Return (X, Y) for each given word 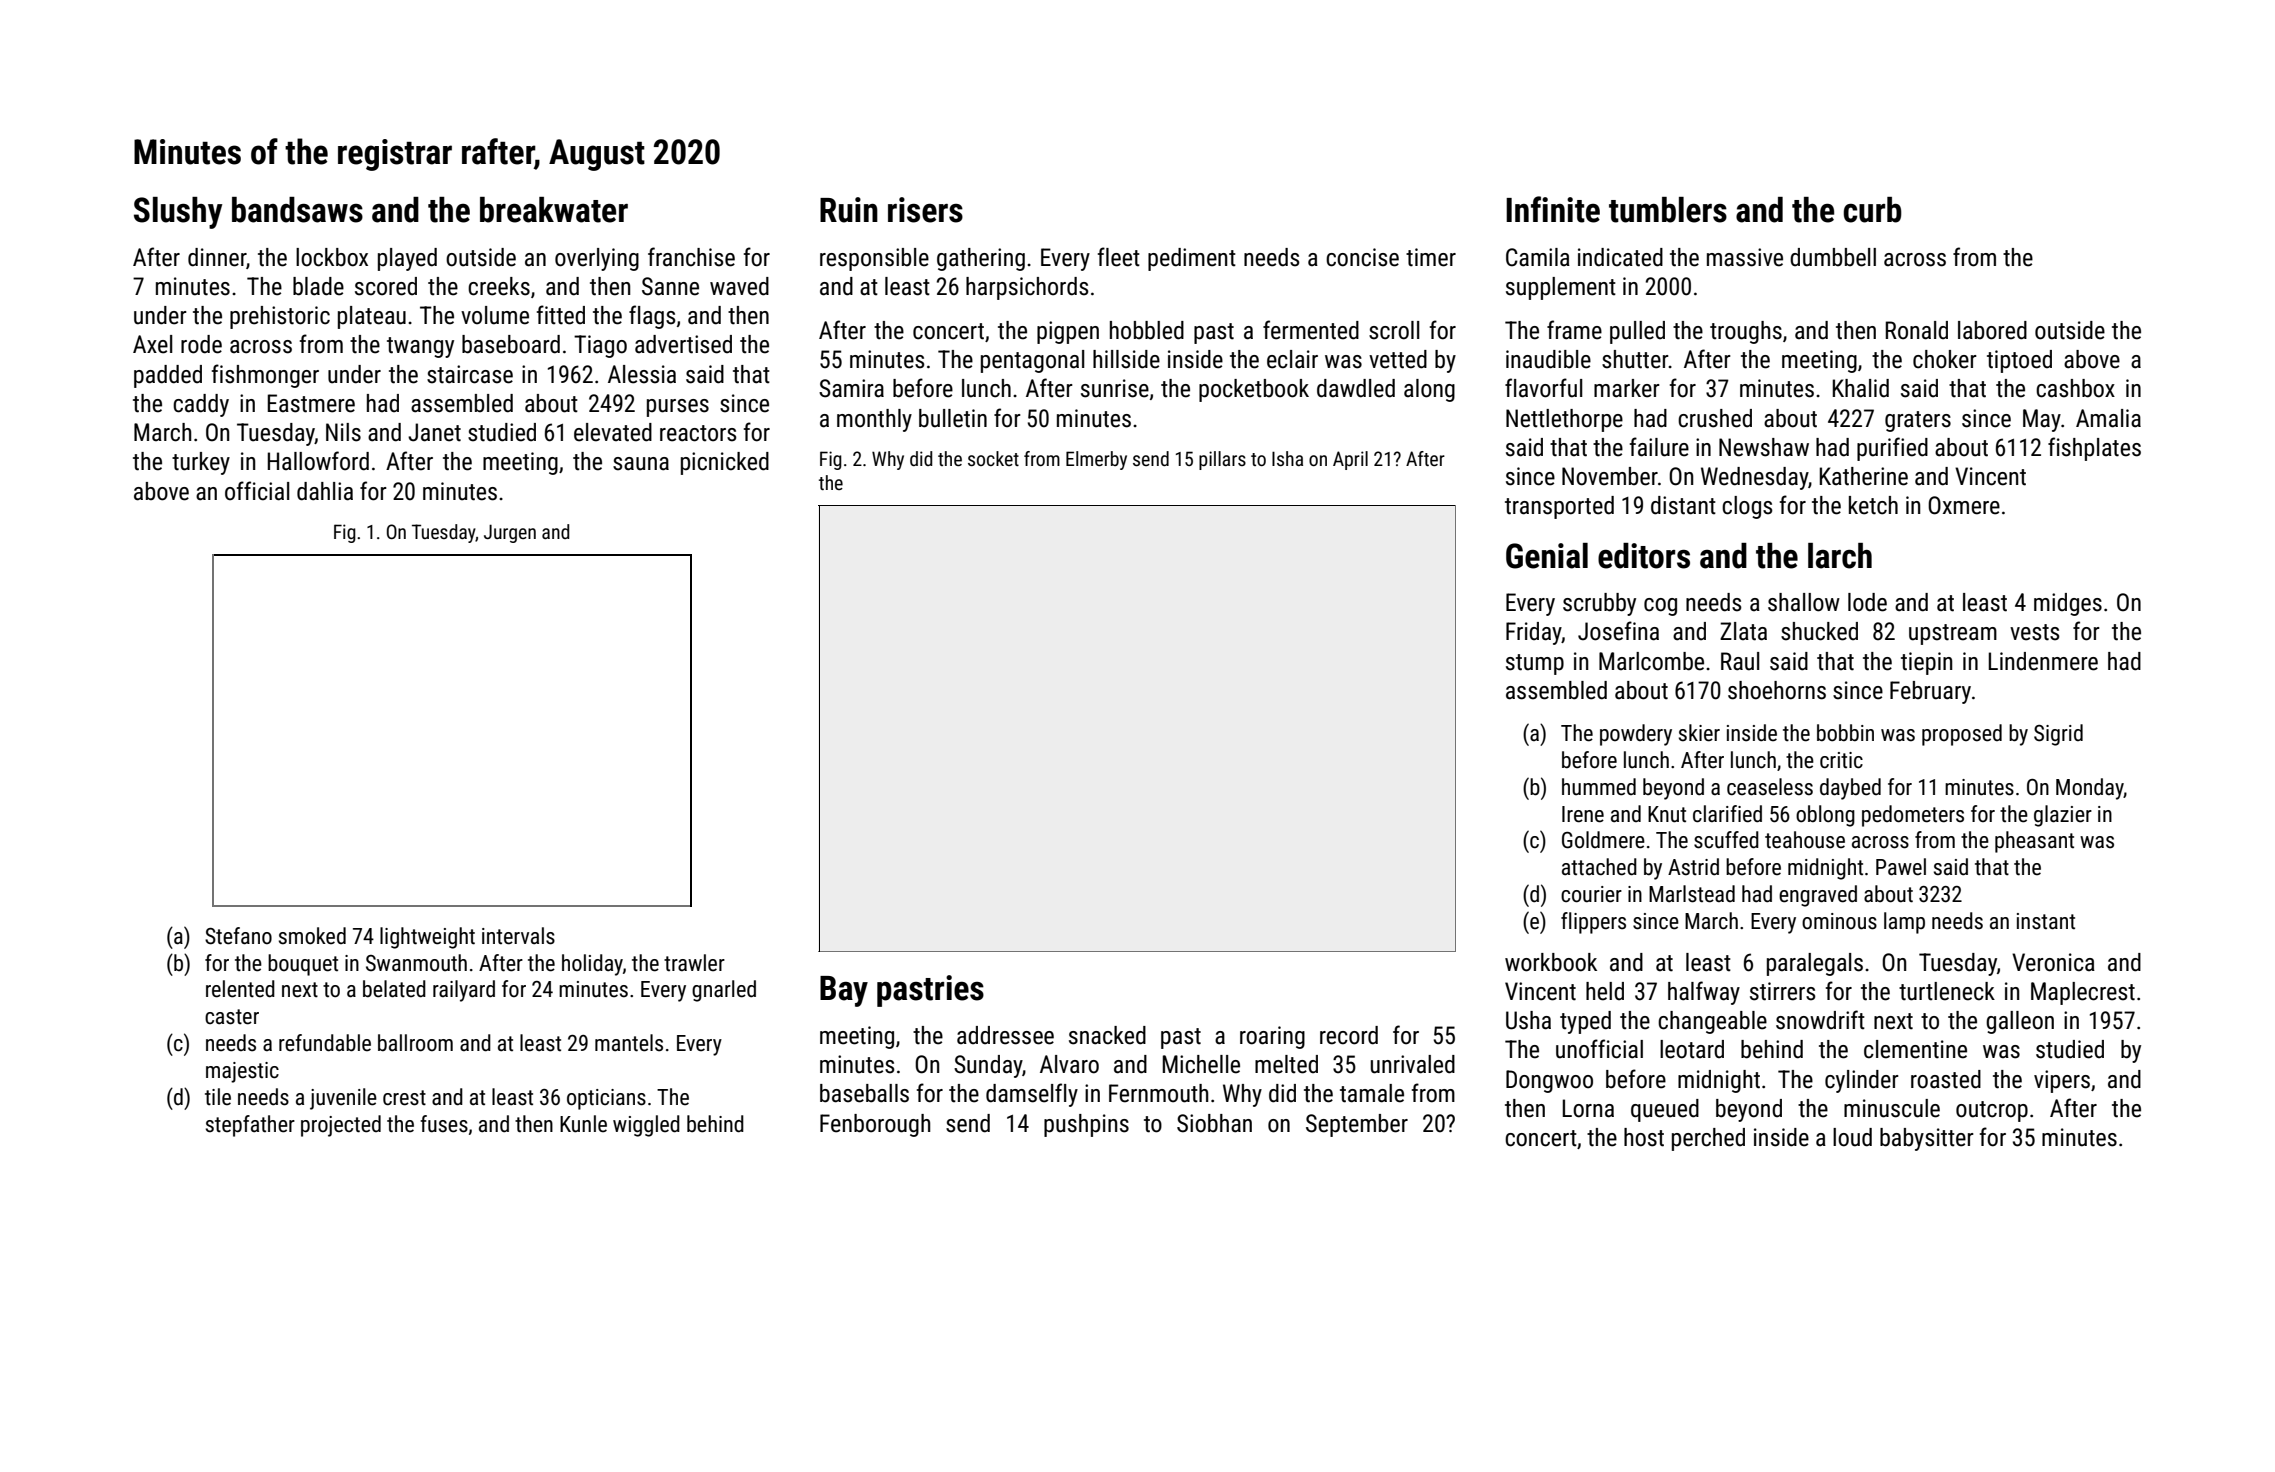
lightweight (427, 938)
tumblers (1668, 210)
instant (2046, 921)
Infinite (1553, 209)
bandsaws (297, 210)
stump (1535, 664)
